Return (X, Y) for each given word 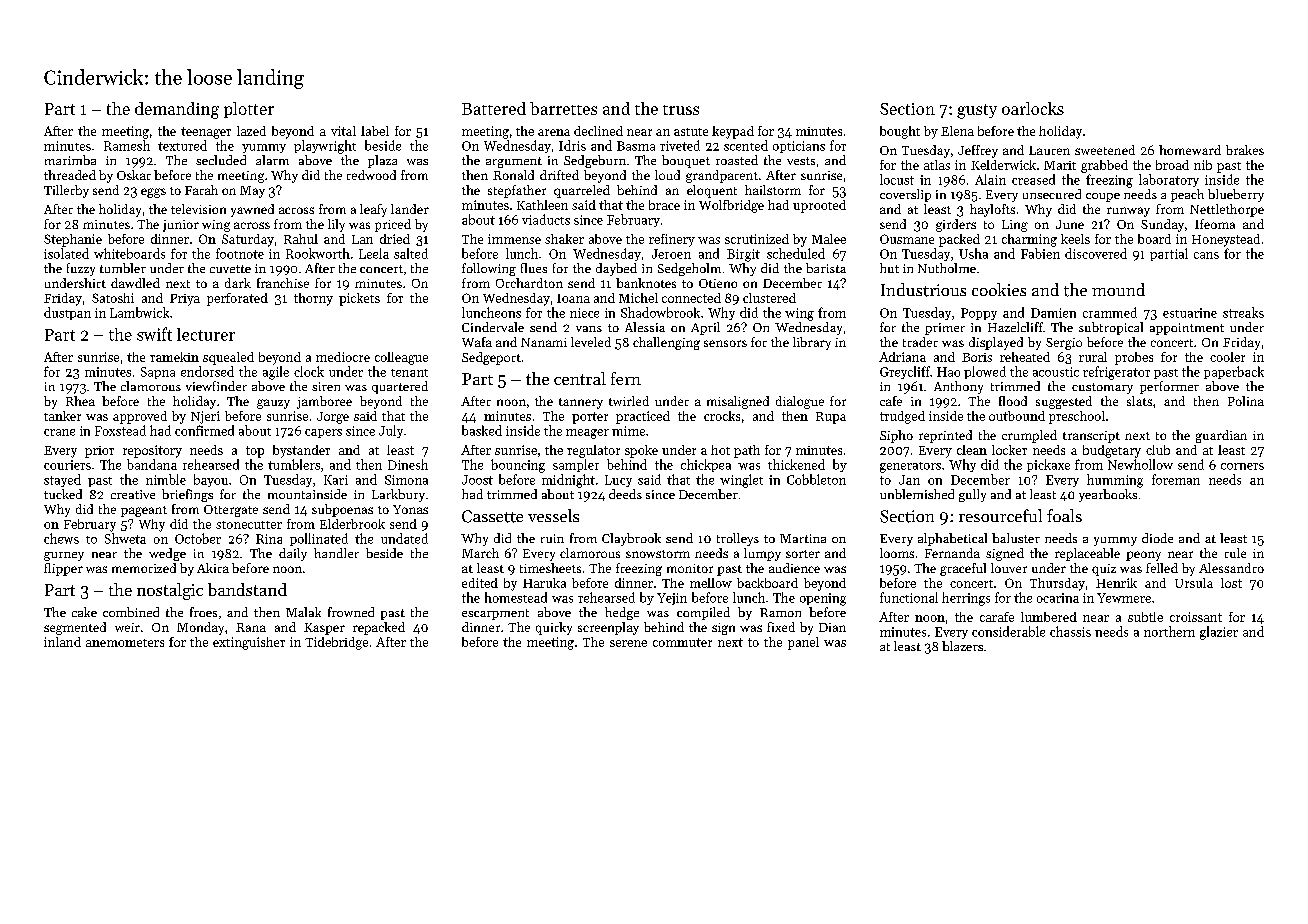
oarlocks (1033, 108)
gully (972, 495)
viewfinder (216, 386)
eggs (153, 193)
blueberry (1236, 195)
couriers (67, 465)
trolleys (738, 539)
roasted (737, 160)
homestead (516, 597)
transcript (1091, 437)
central (580, 378)
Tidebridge (336, 643)
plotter (249, 110)
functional (909, 597)
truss (681, 110)
